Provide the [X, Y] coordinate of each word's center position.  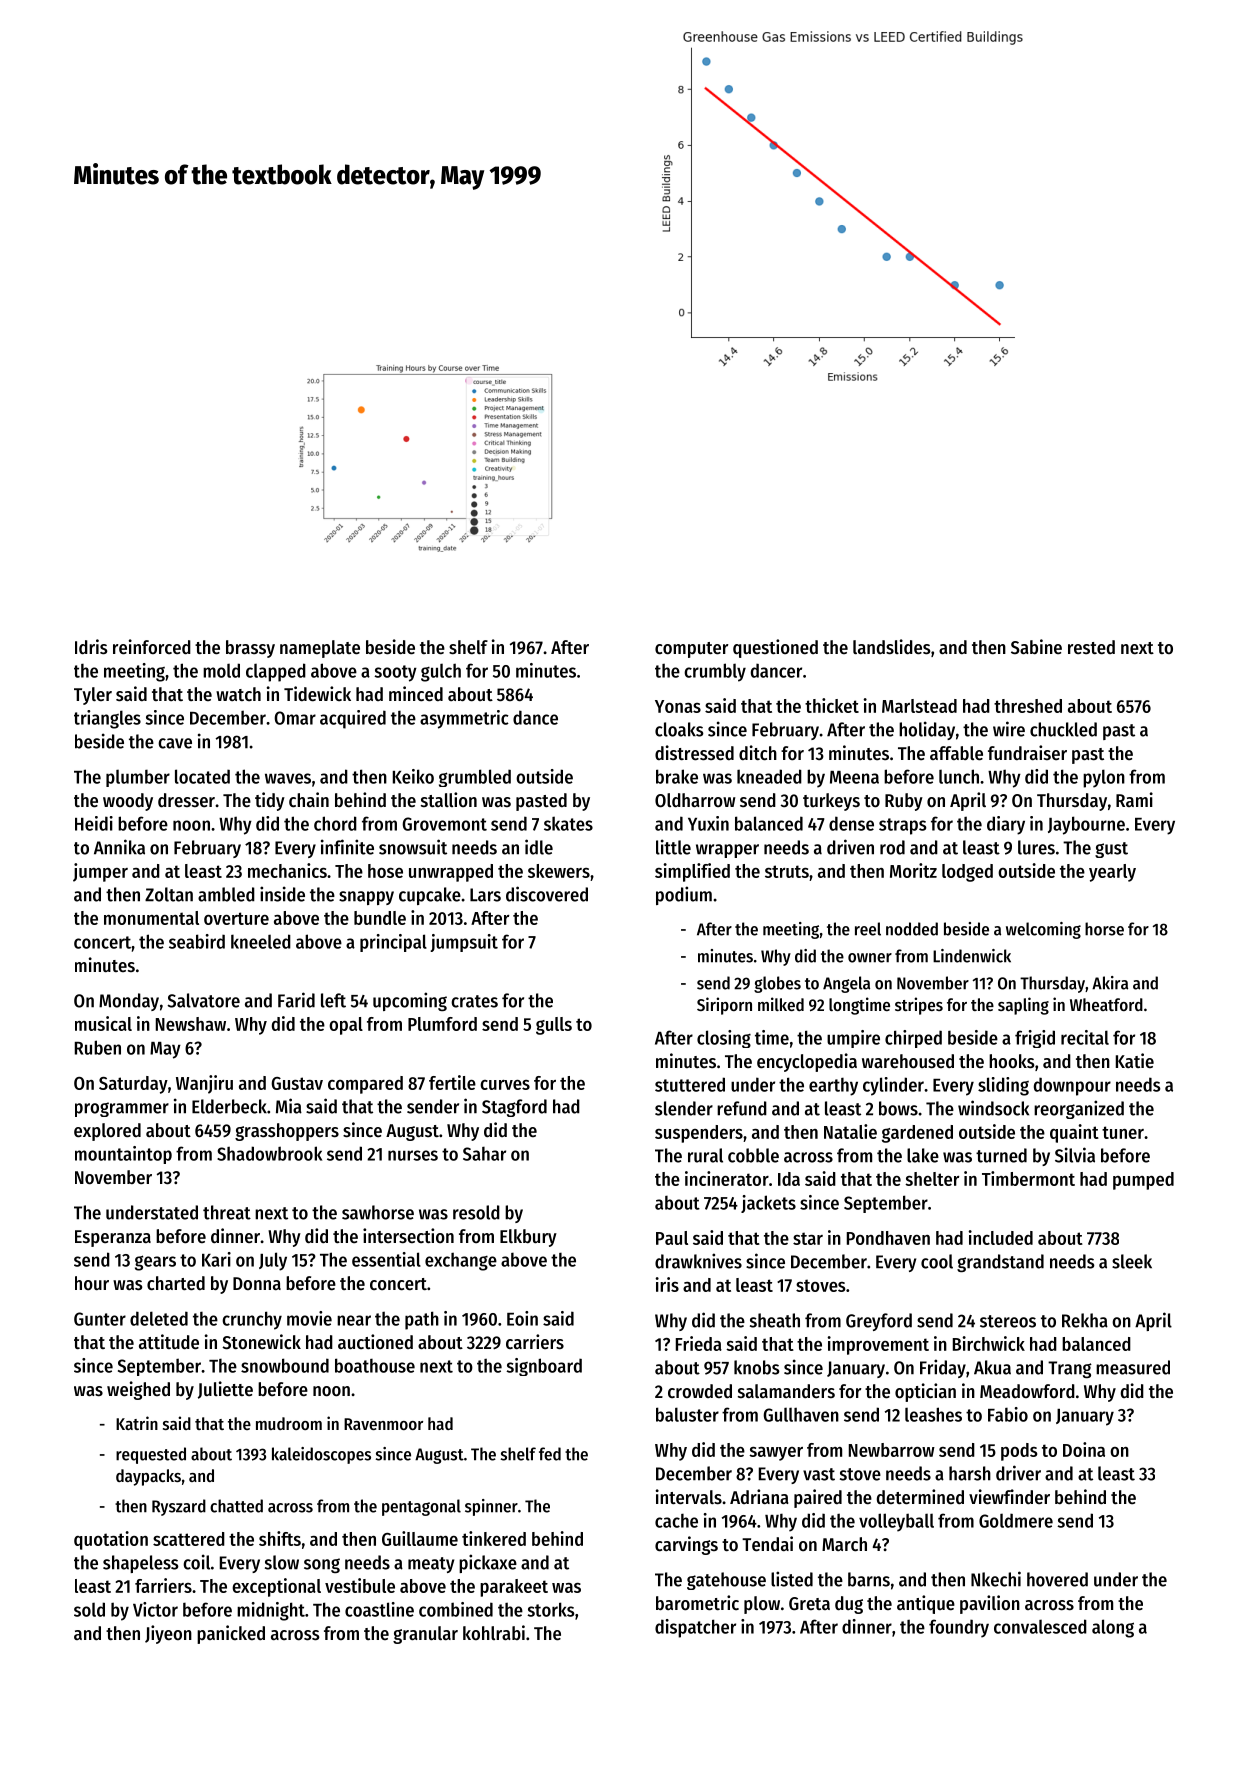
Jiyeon [168, 1634]
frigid [1035, 1039]
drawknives [698, 1261]
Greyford [879, 1322]
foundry [959, 1628]
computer [691, 650]
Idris [91, 647]
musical [103, 1023]
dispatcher [695, 1628]
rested [1091, 647]
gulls [554, 1026]
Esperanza [113, 1238]
